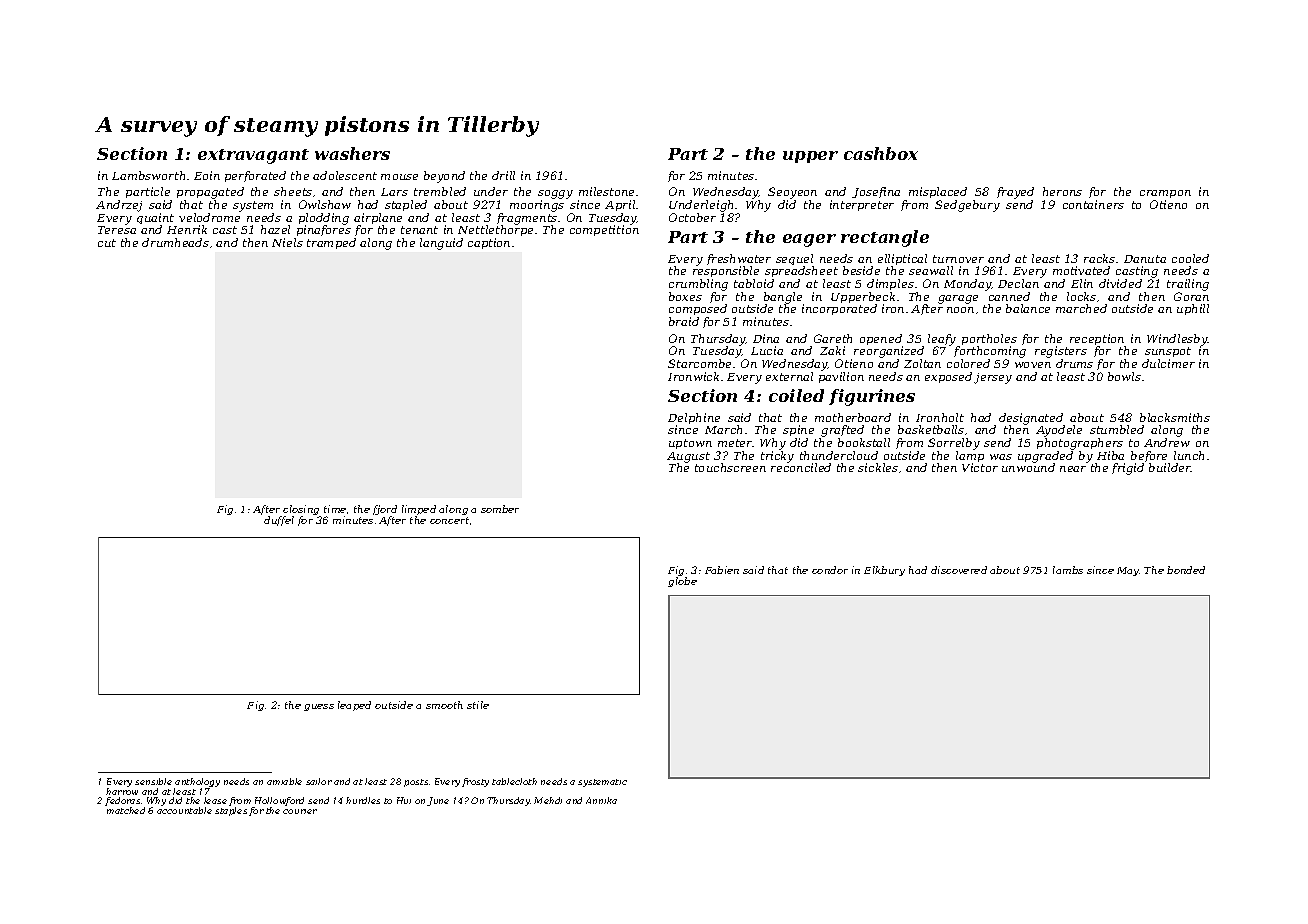 The height and width of the screenshot is (924, 1308). What do you see at coordinates (301, 510) in the screenshot?
I see `closing` at bounding box center [301, 510].
